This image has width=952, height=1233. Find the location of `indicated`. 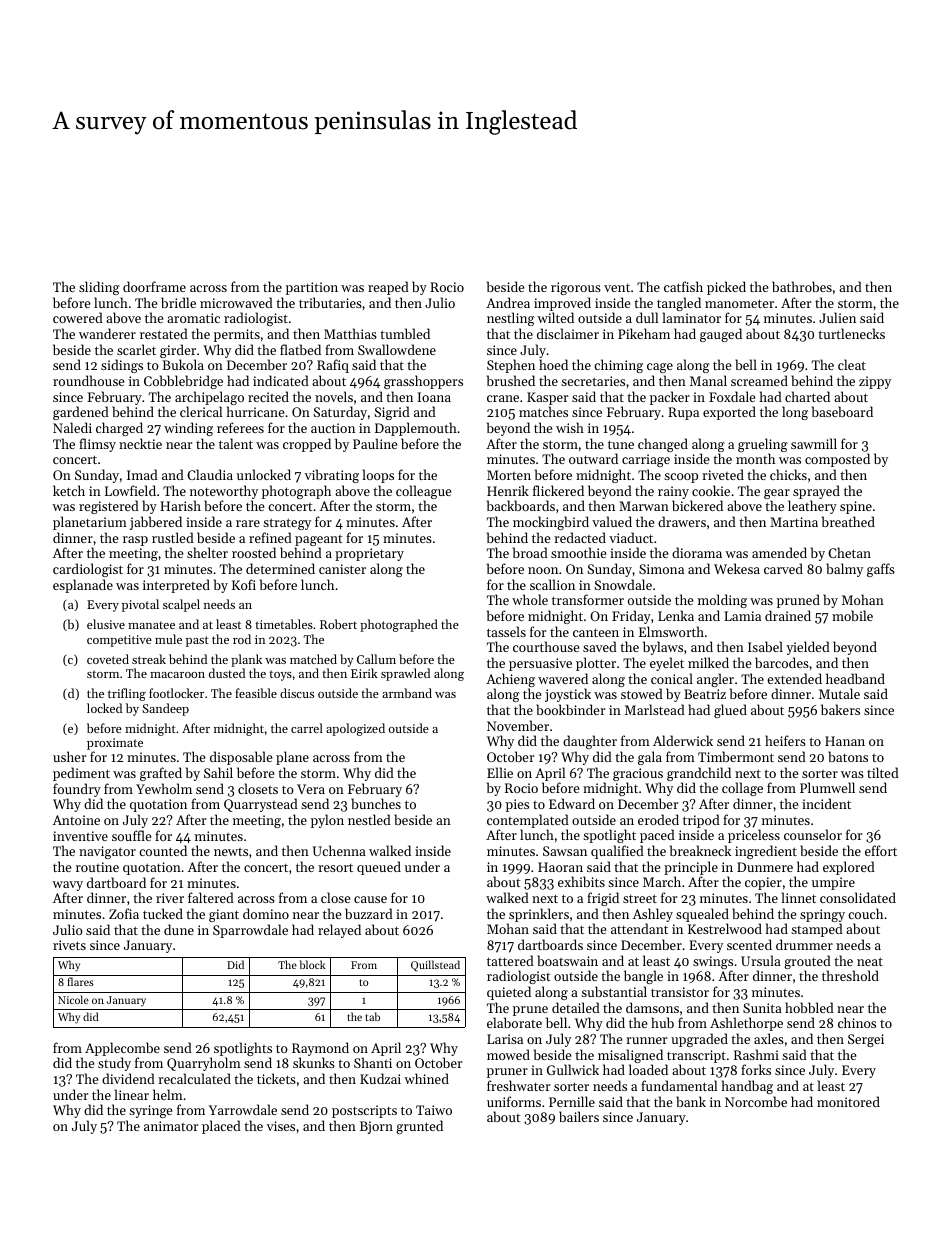

indicated is located at coordinates (281, 380).
